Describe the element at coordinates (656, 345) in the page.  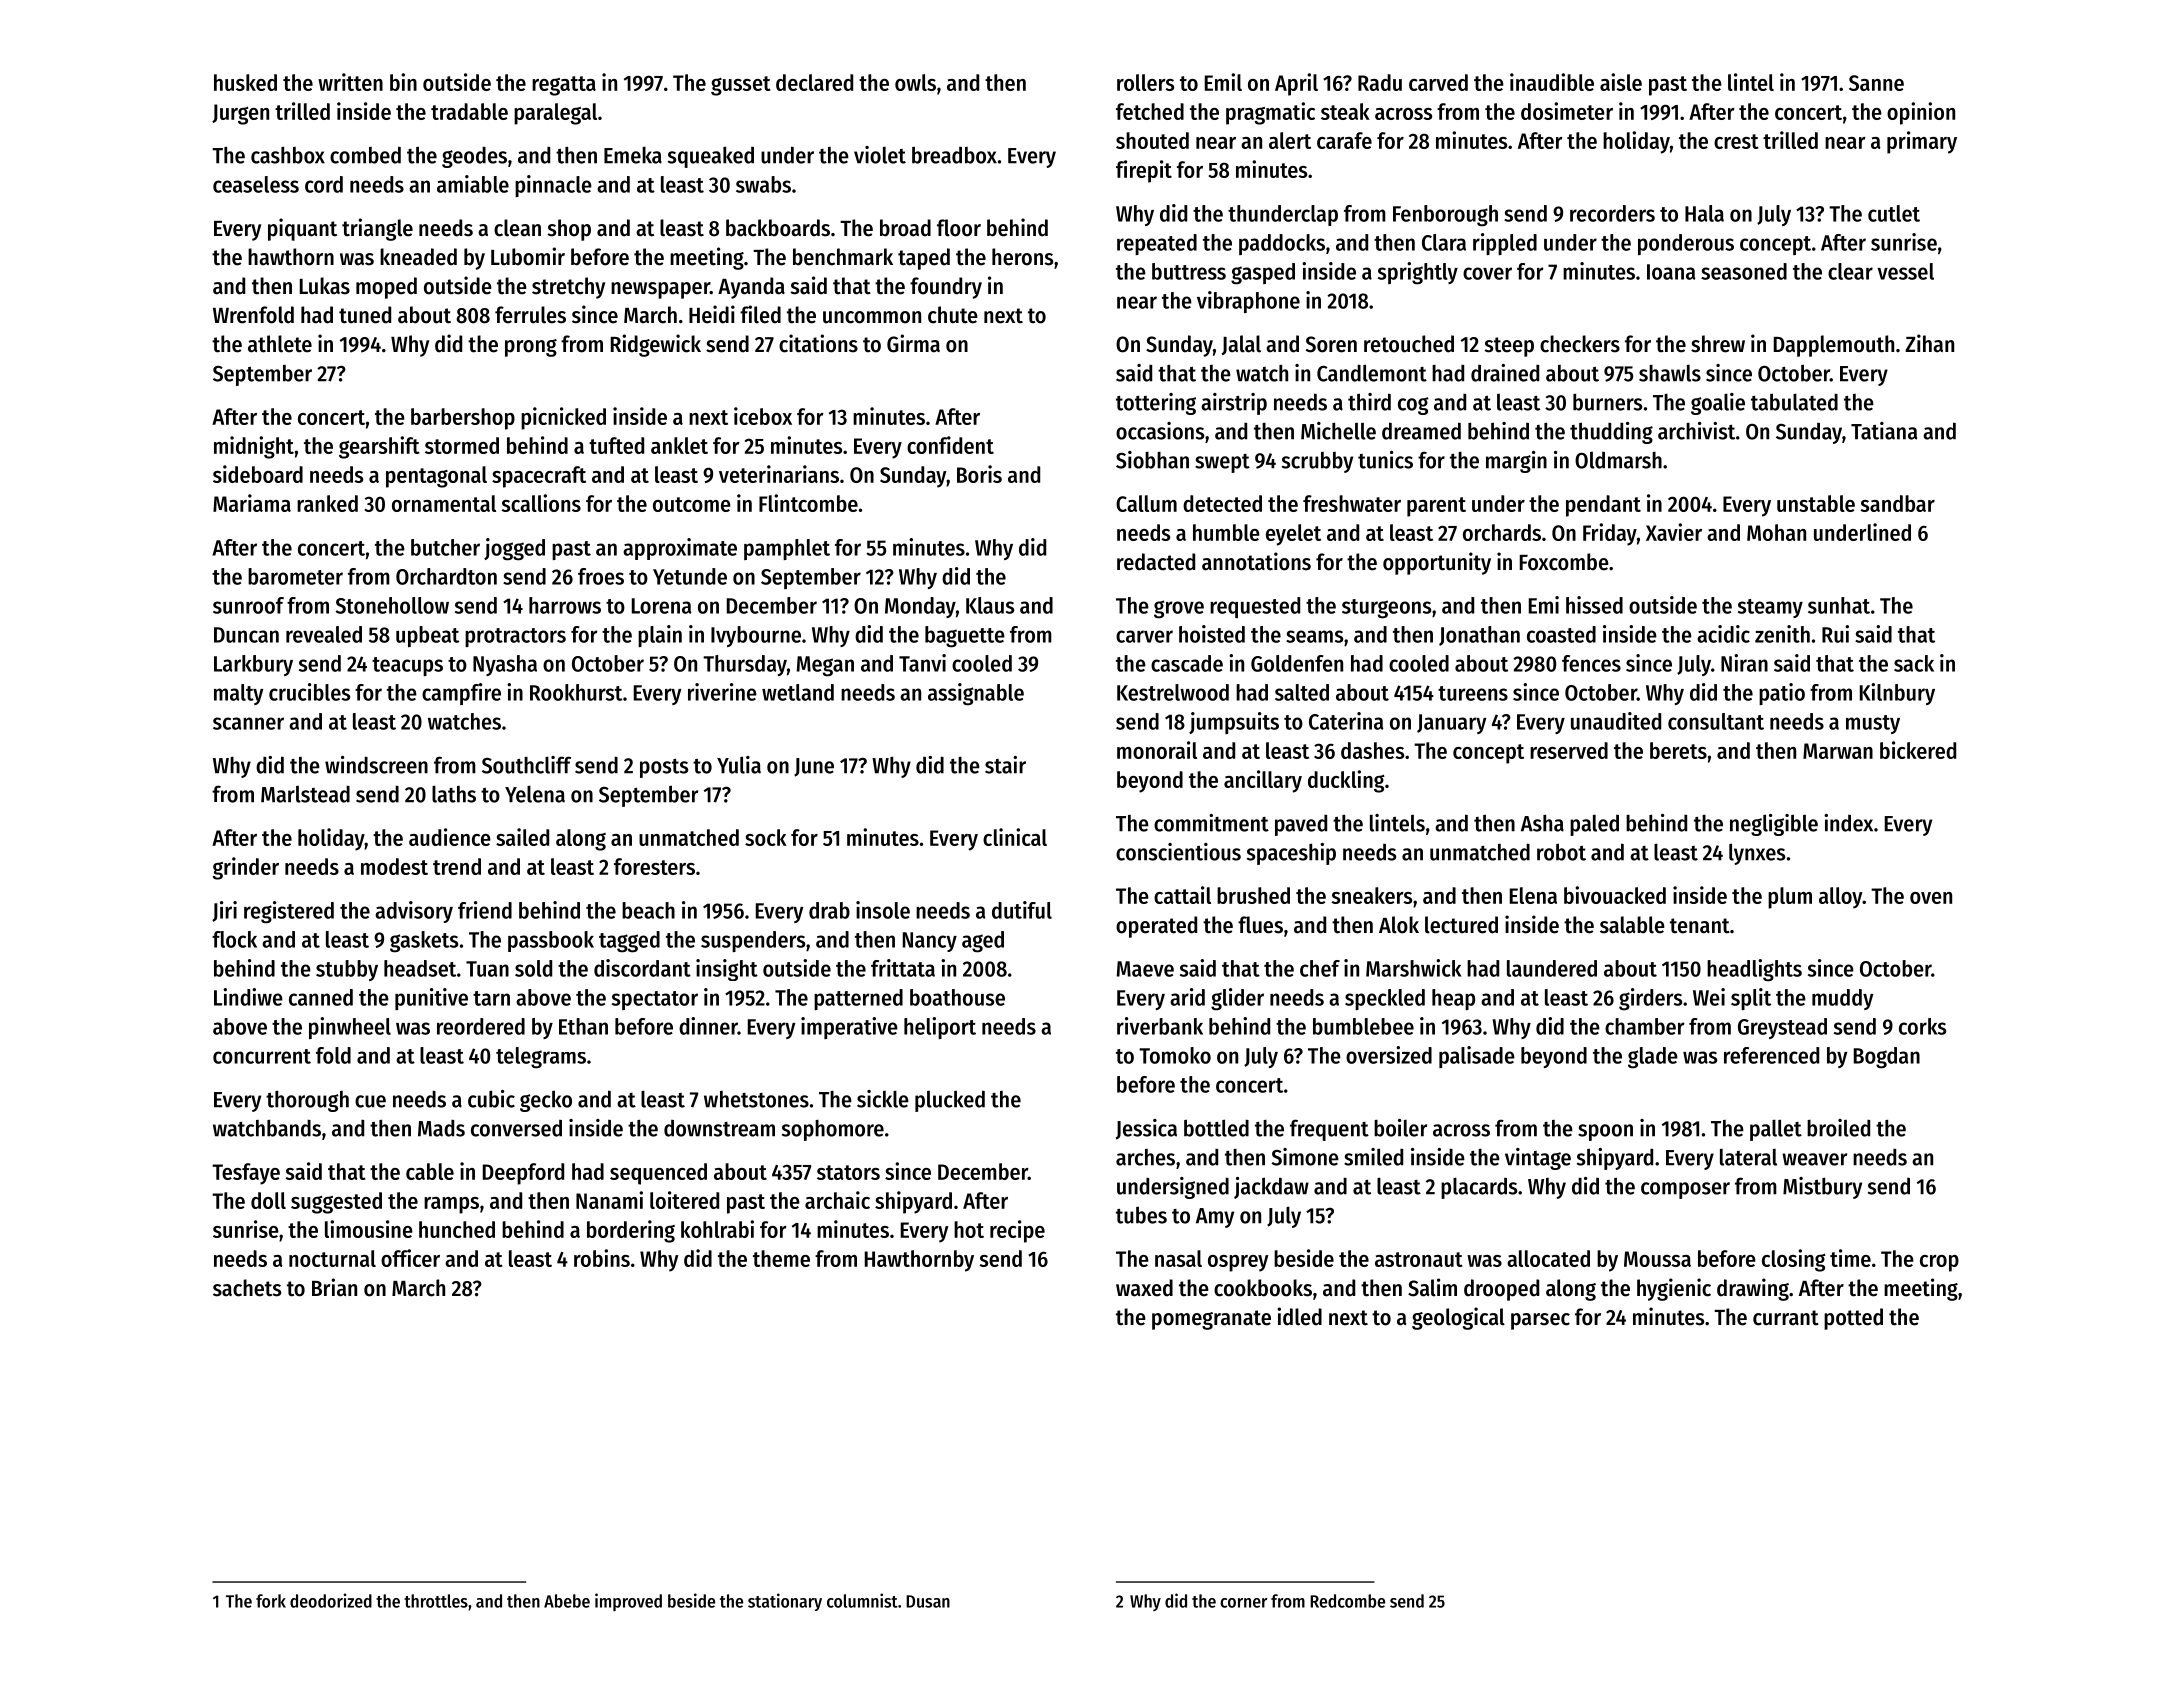
I see `Ridgewick` at that location.
